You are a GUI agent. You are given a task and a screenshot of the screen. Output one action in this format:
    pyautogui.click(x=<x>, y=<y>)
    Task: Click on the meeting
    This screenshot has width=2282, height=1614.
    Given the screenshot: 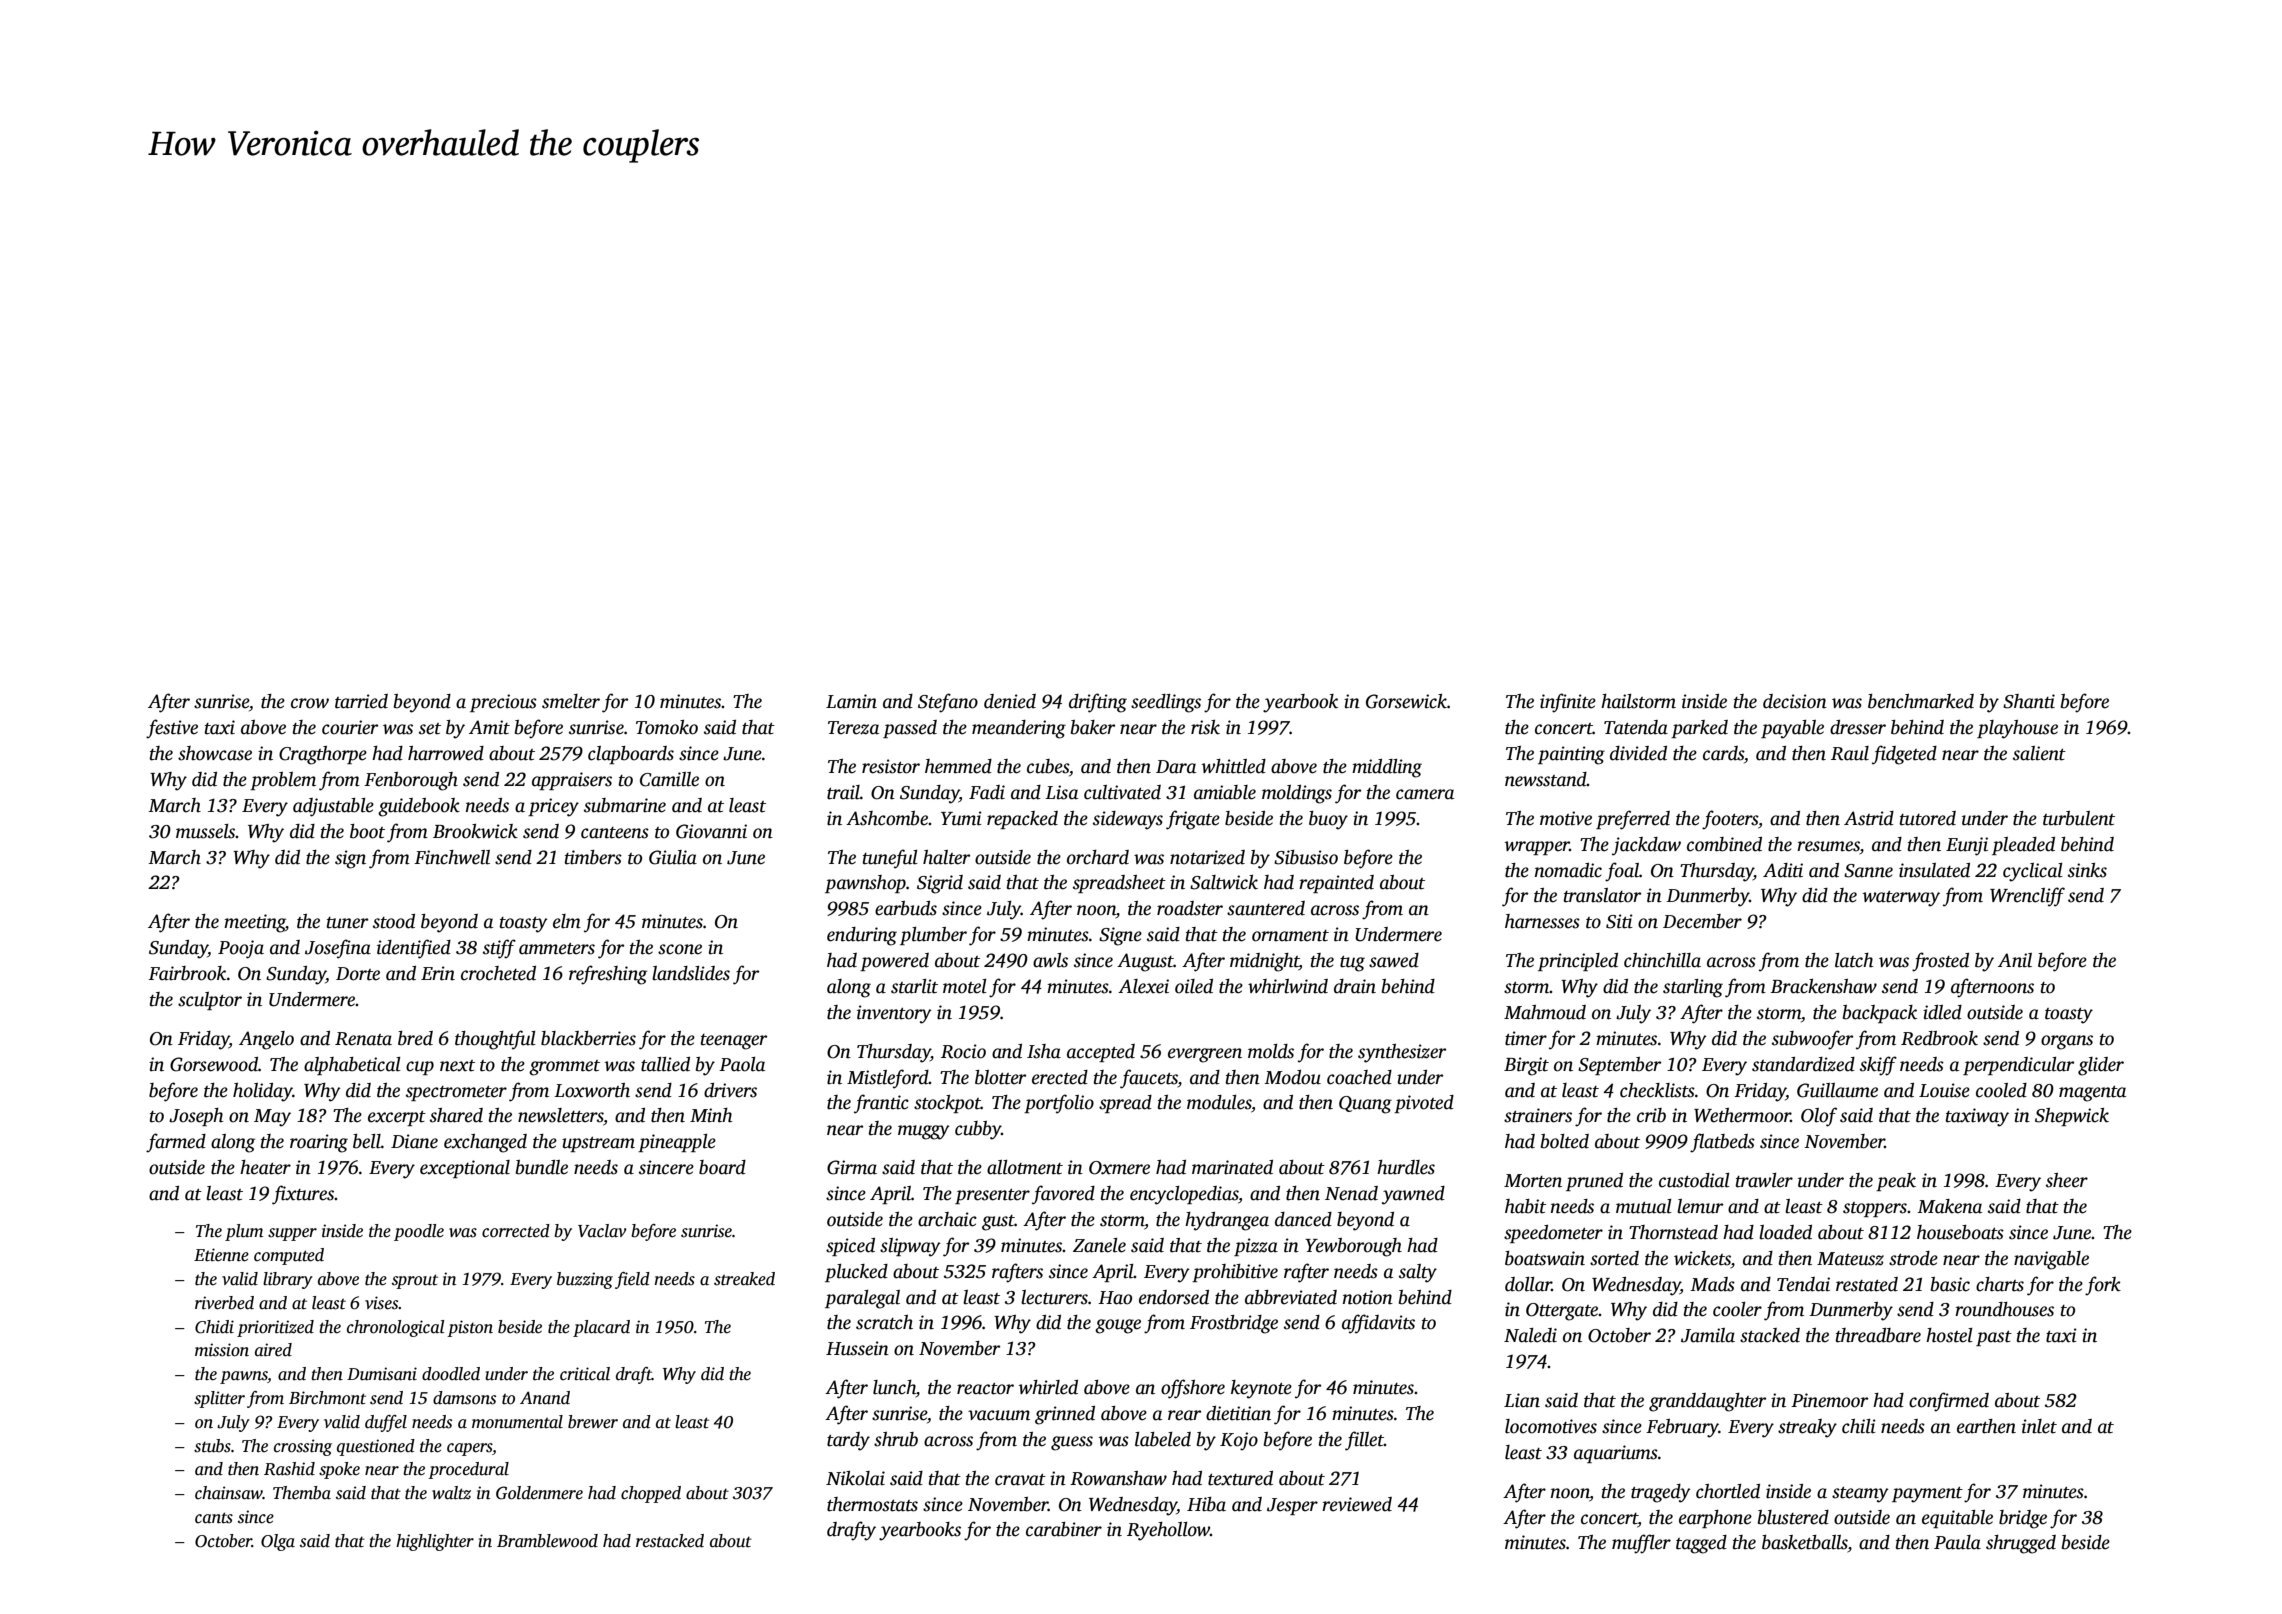 What is the action you would take?
    pyautogui.click(x=254, y=923)
